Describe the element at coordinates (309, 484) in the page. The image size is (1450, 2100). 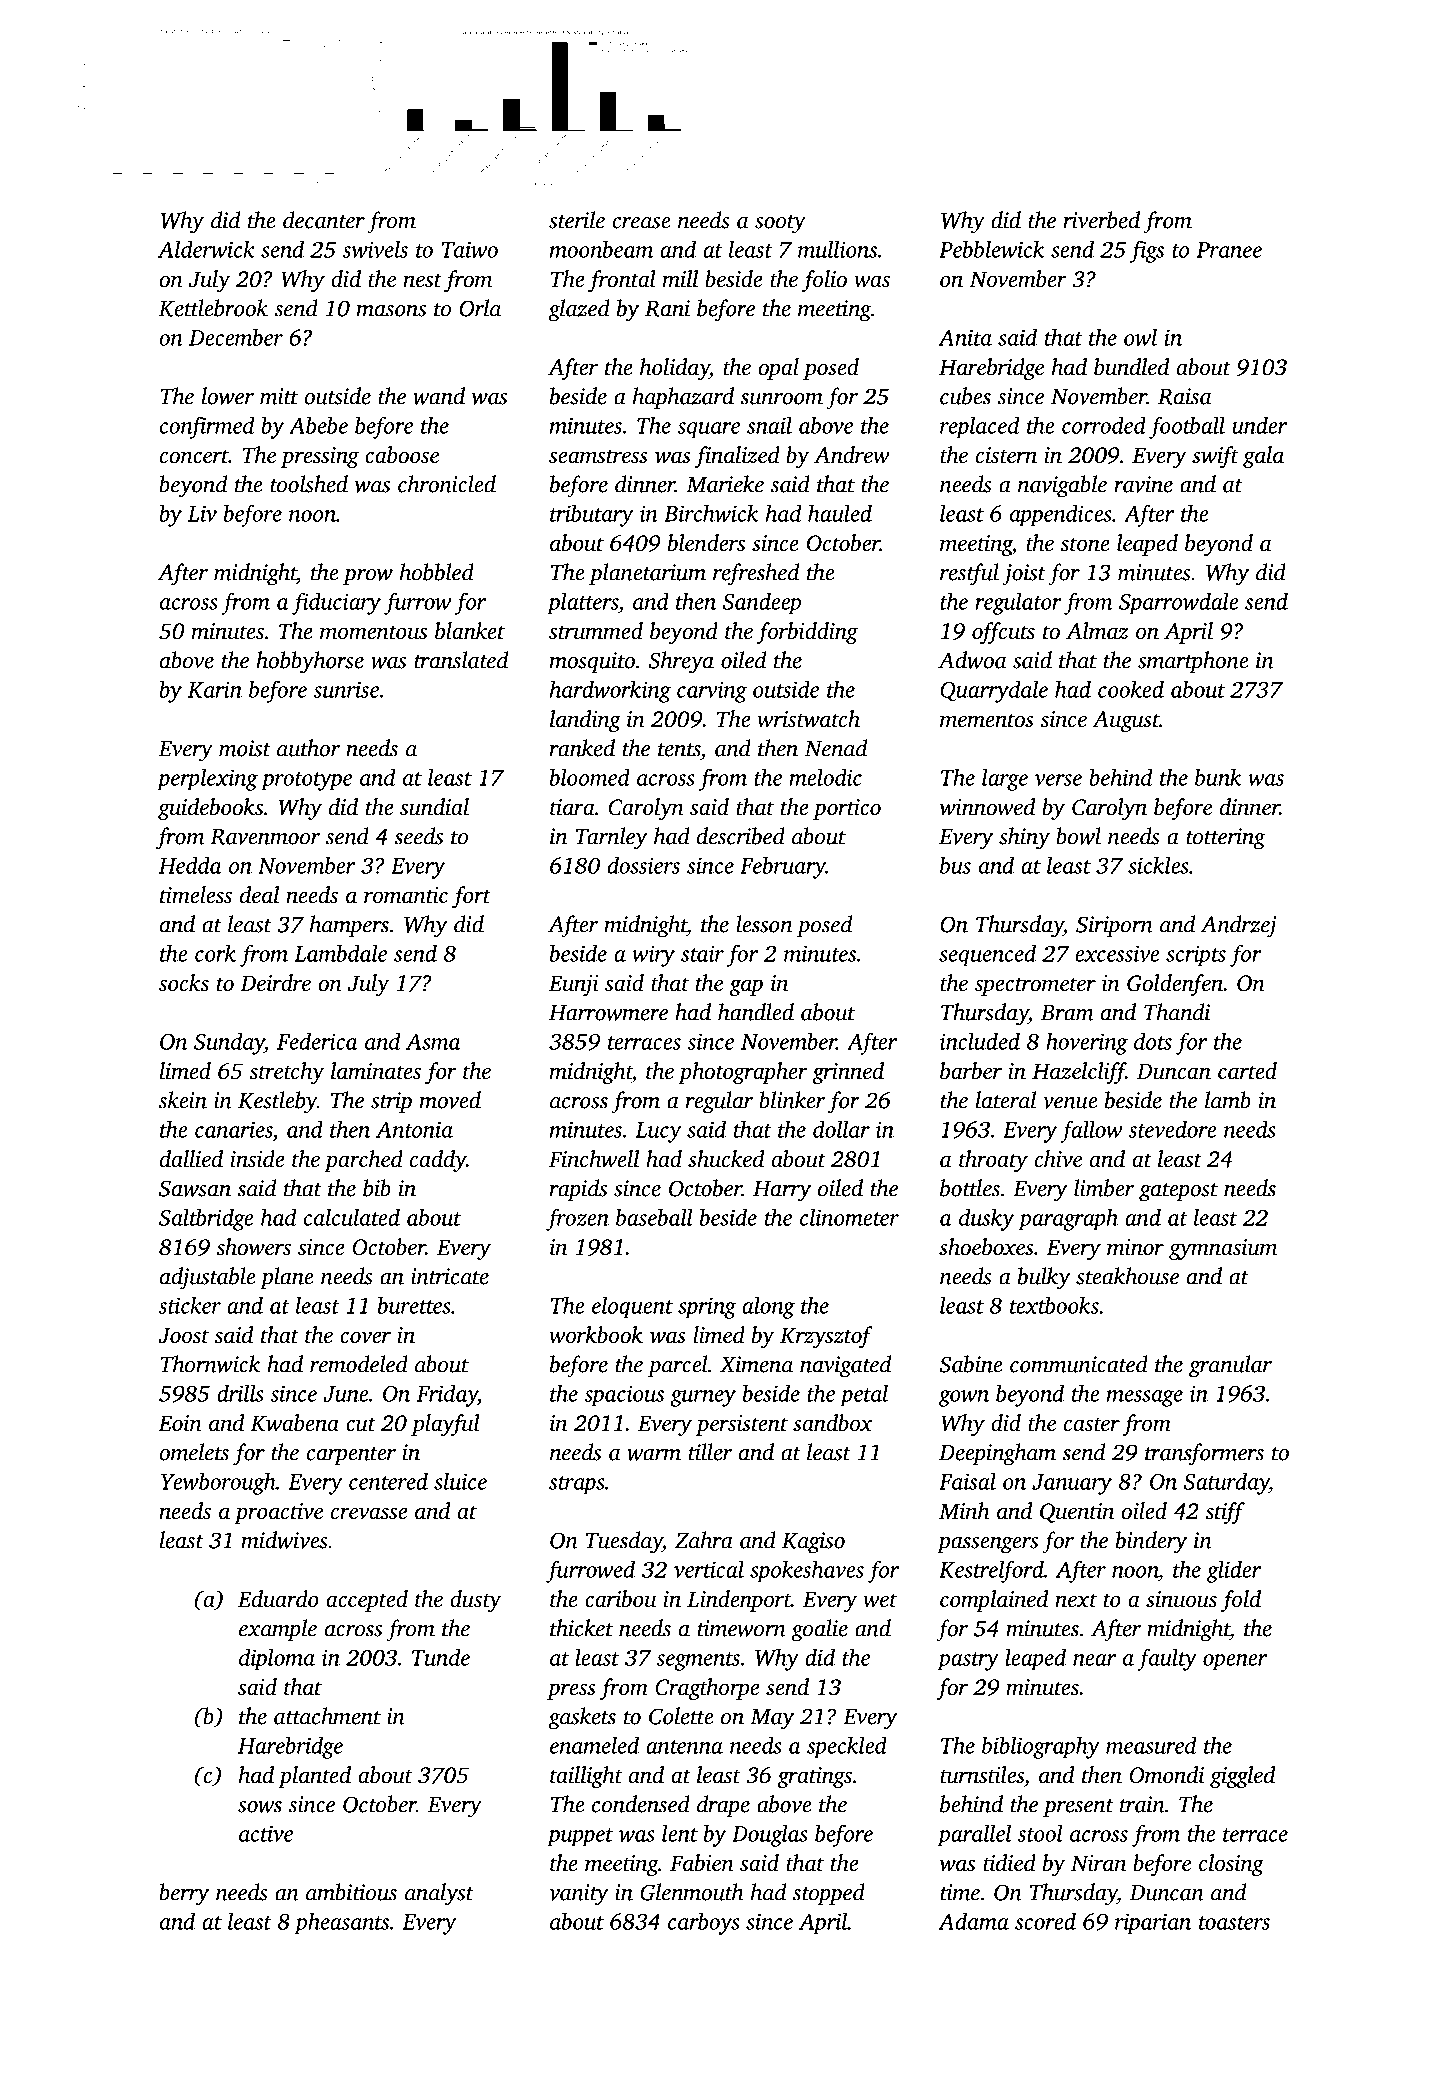
I see `toolshed` at that location.
